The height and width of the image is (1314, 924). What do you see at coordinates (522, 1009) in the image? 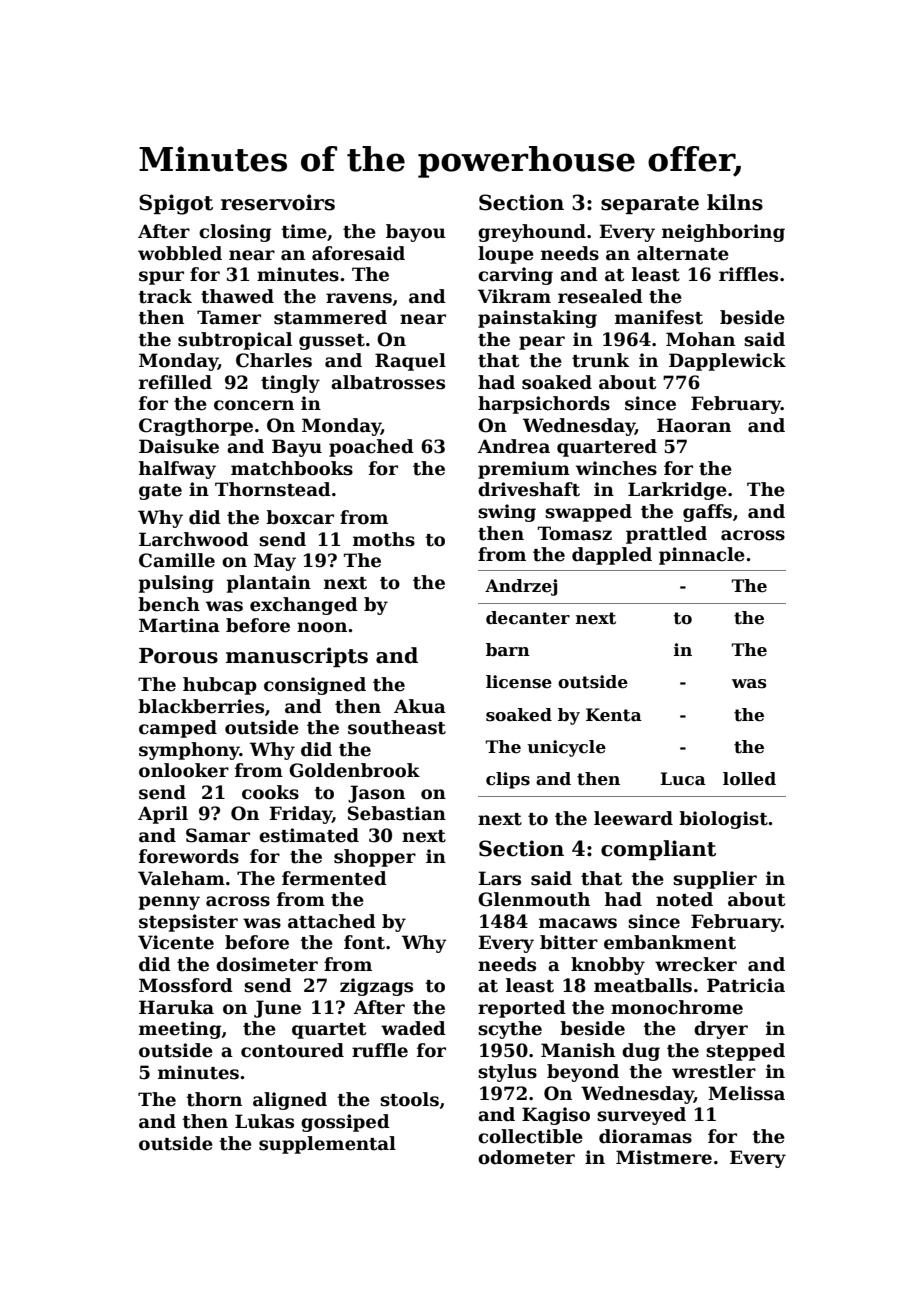
I see `reported` at bounding box center [522, 1009].
